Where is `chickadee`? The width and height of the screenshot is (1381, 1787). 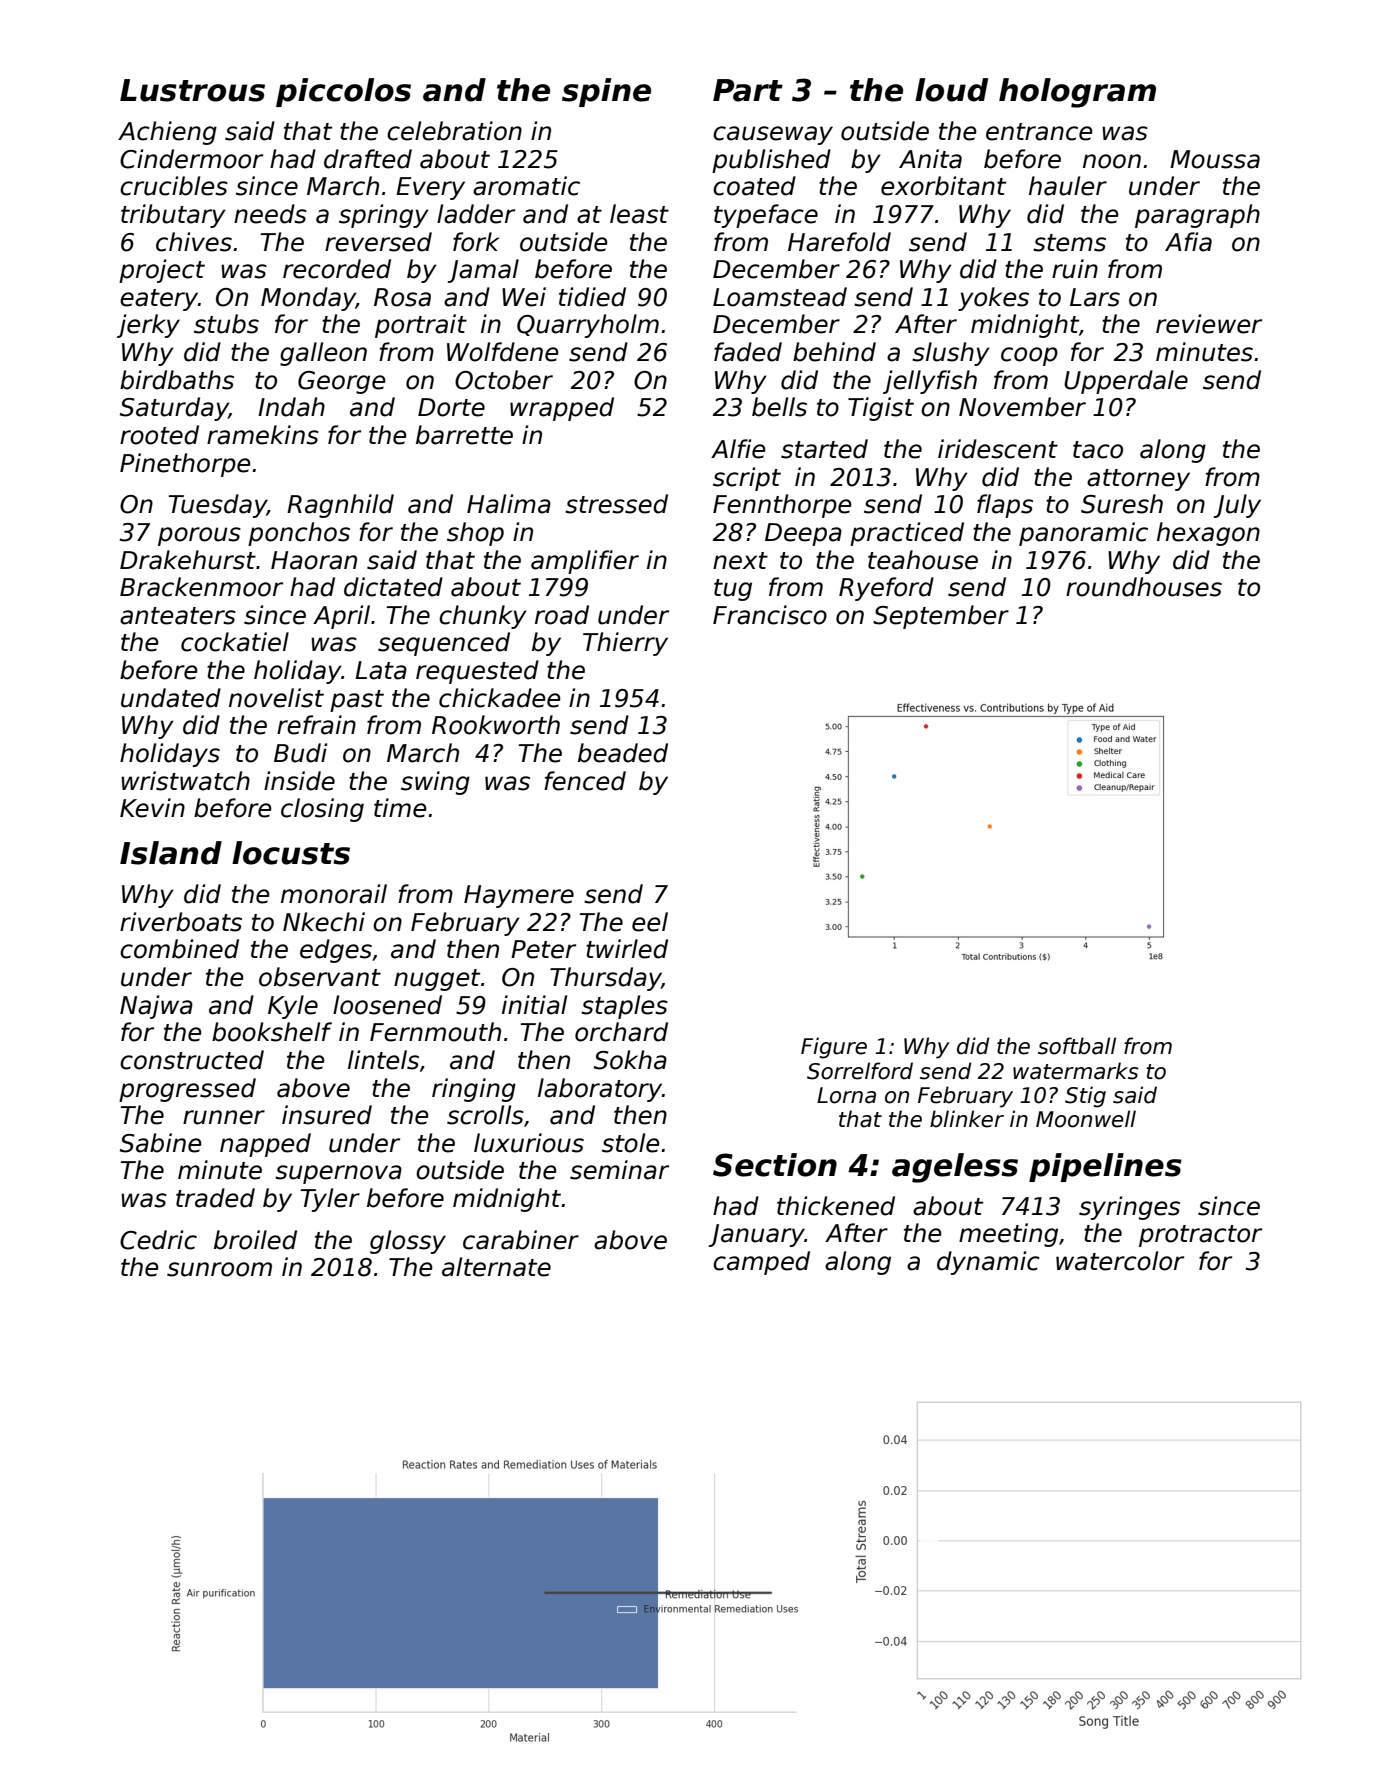 chickadee is located at coordinates (500, 698).
